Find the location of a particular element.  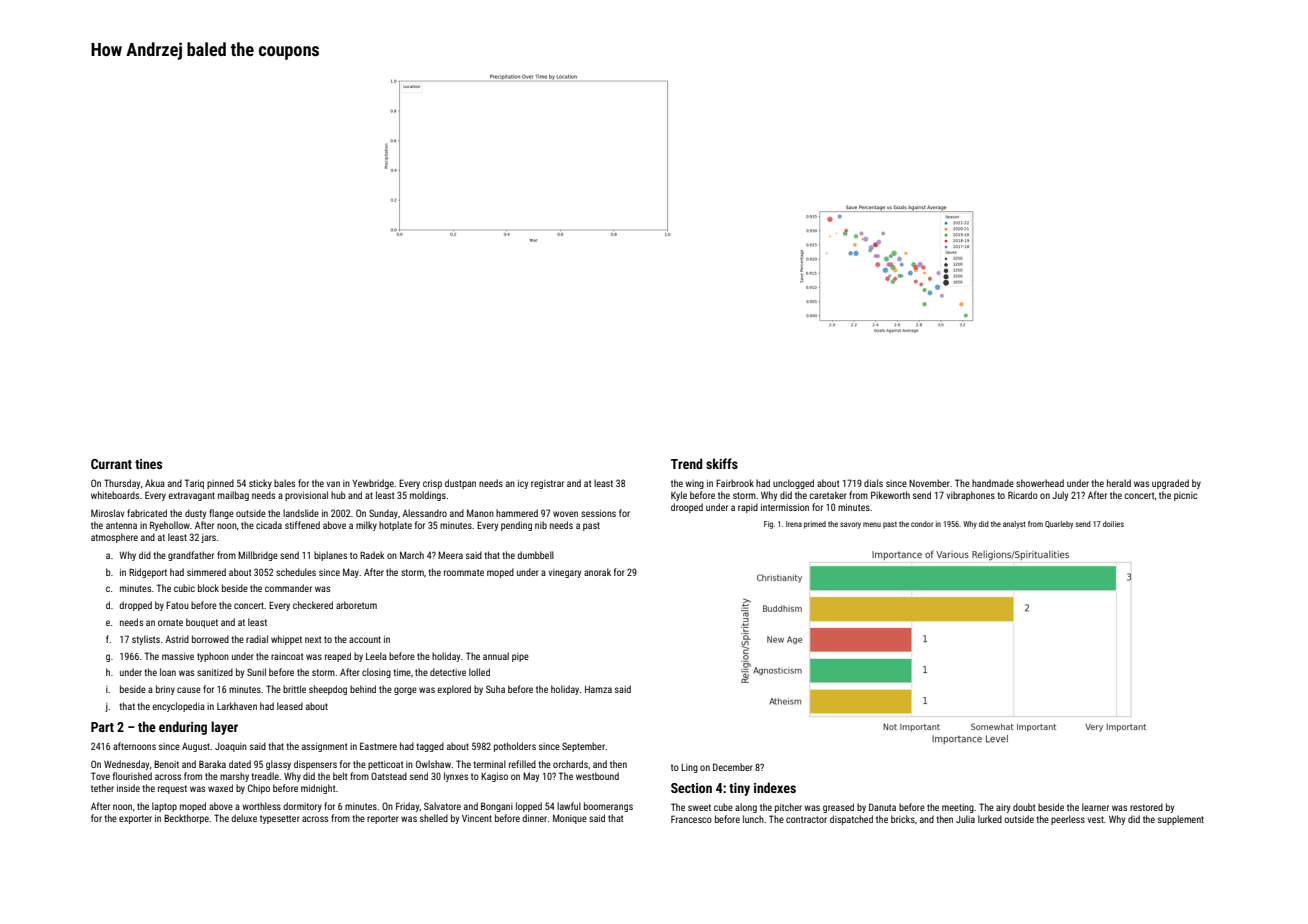

herald is located at coordinates (1119, 483).
